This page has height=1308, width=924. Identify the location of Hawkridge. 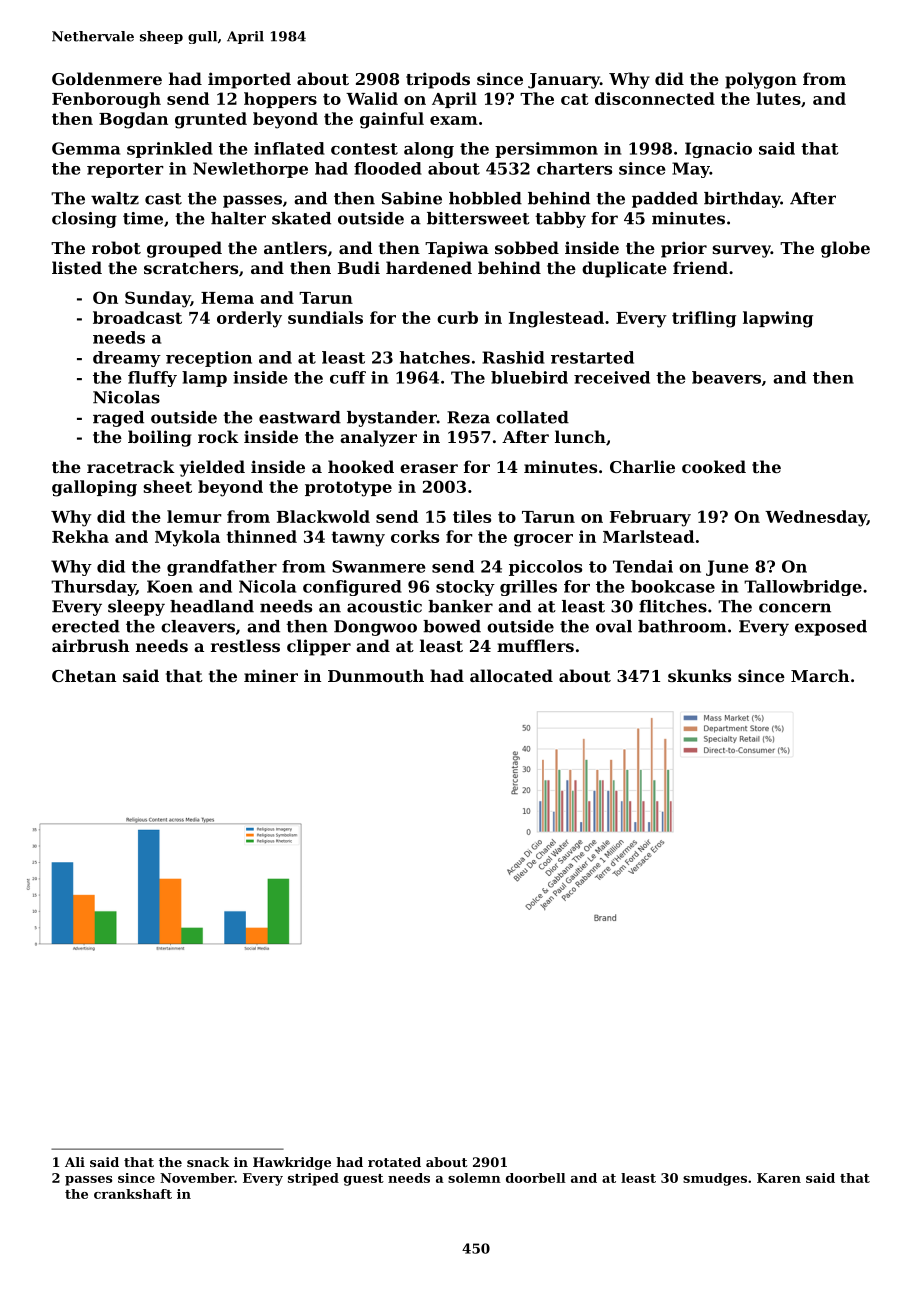
(292, 1163).
